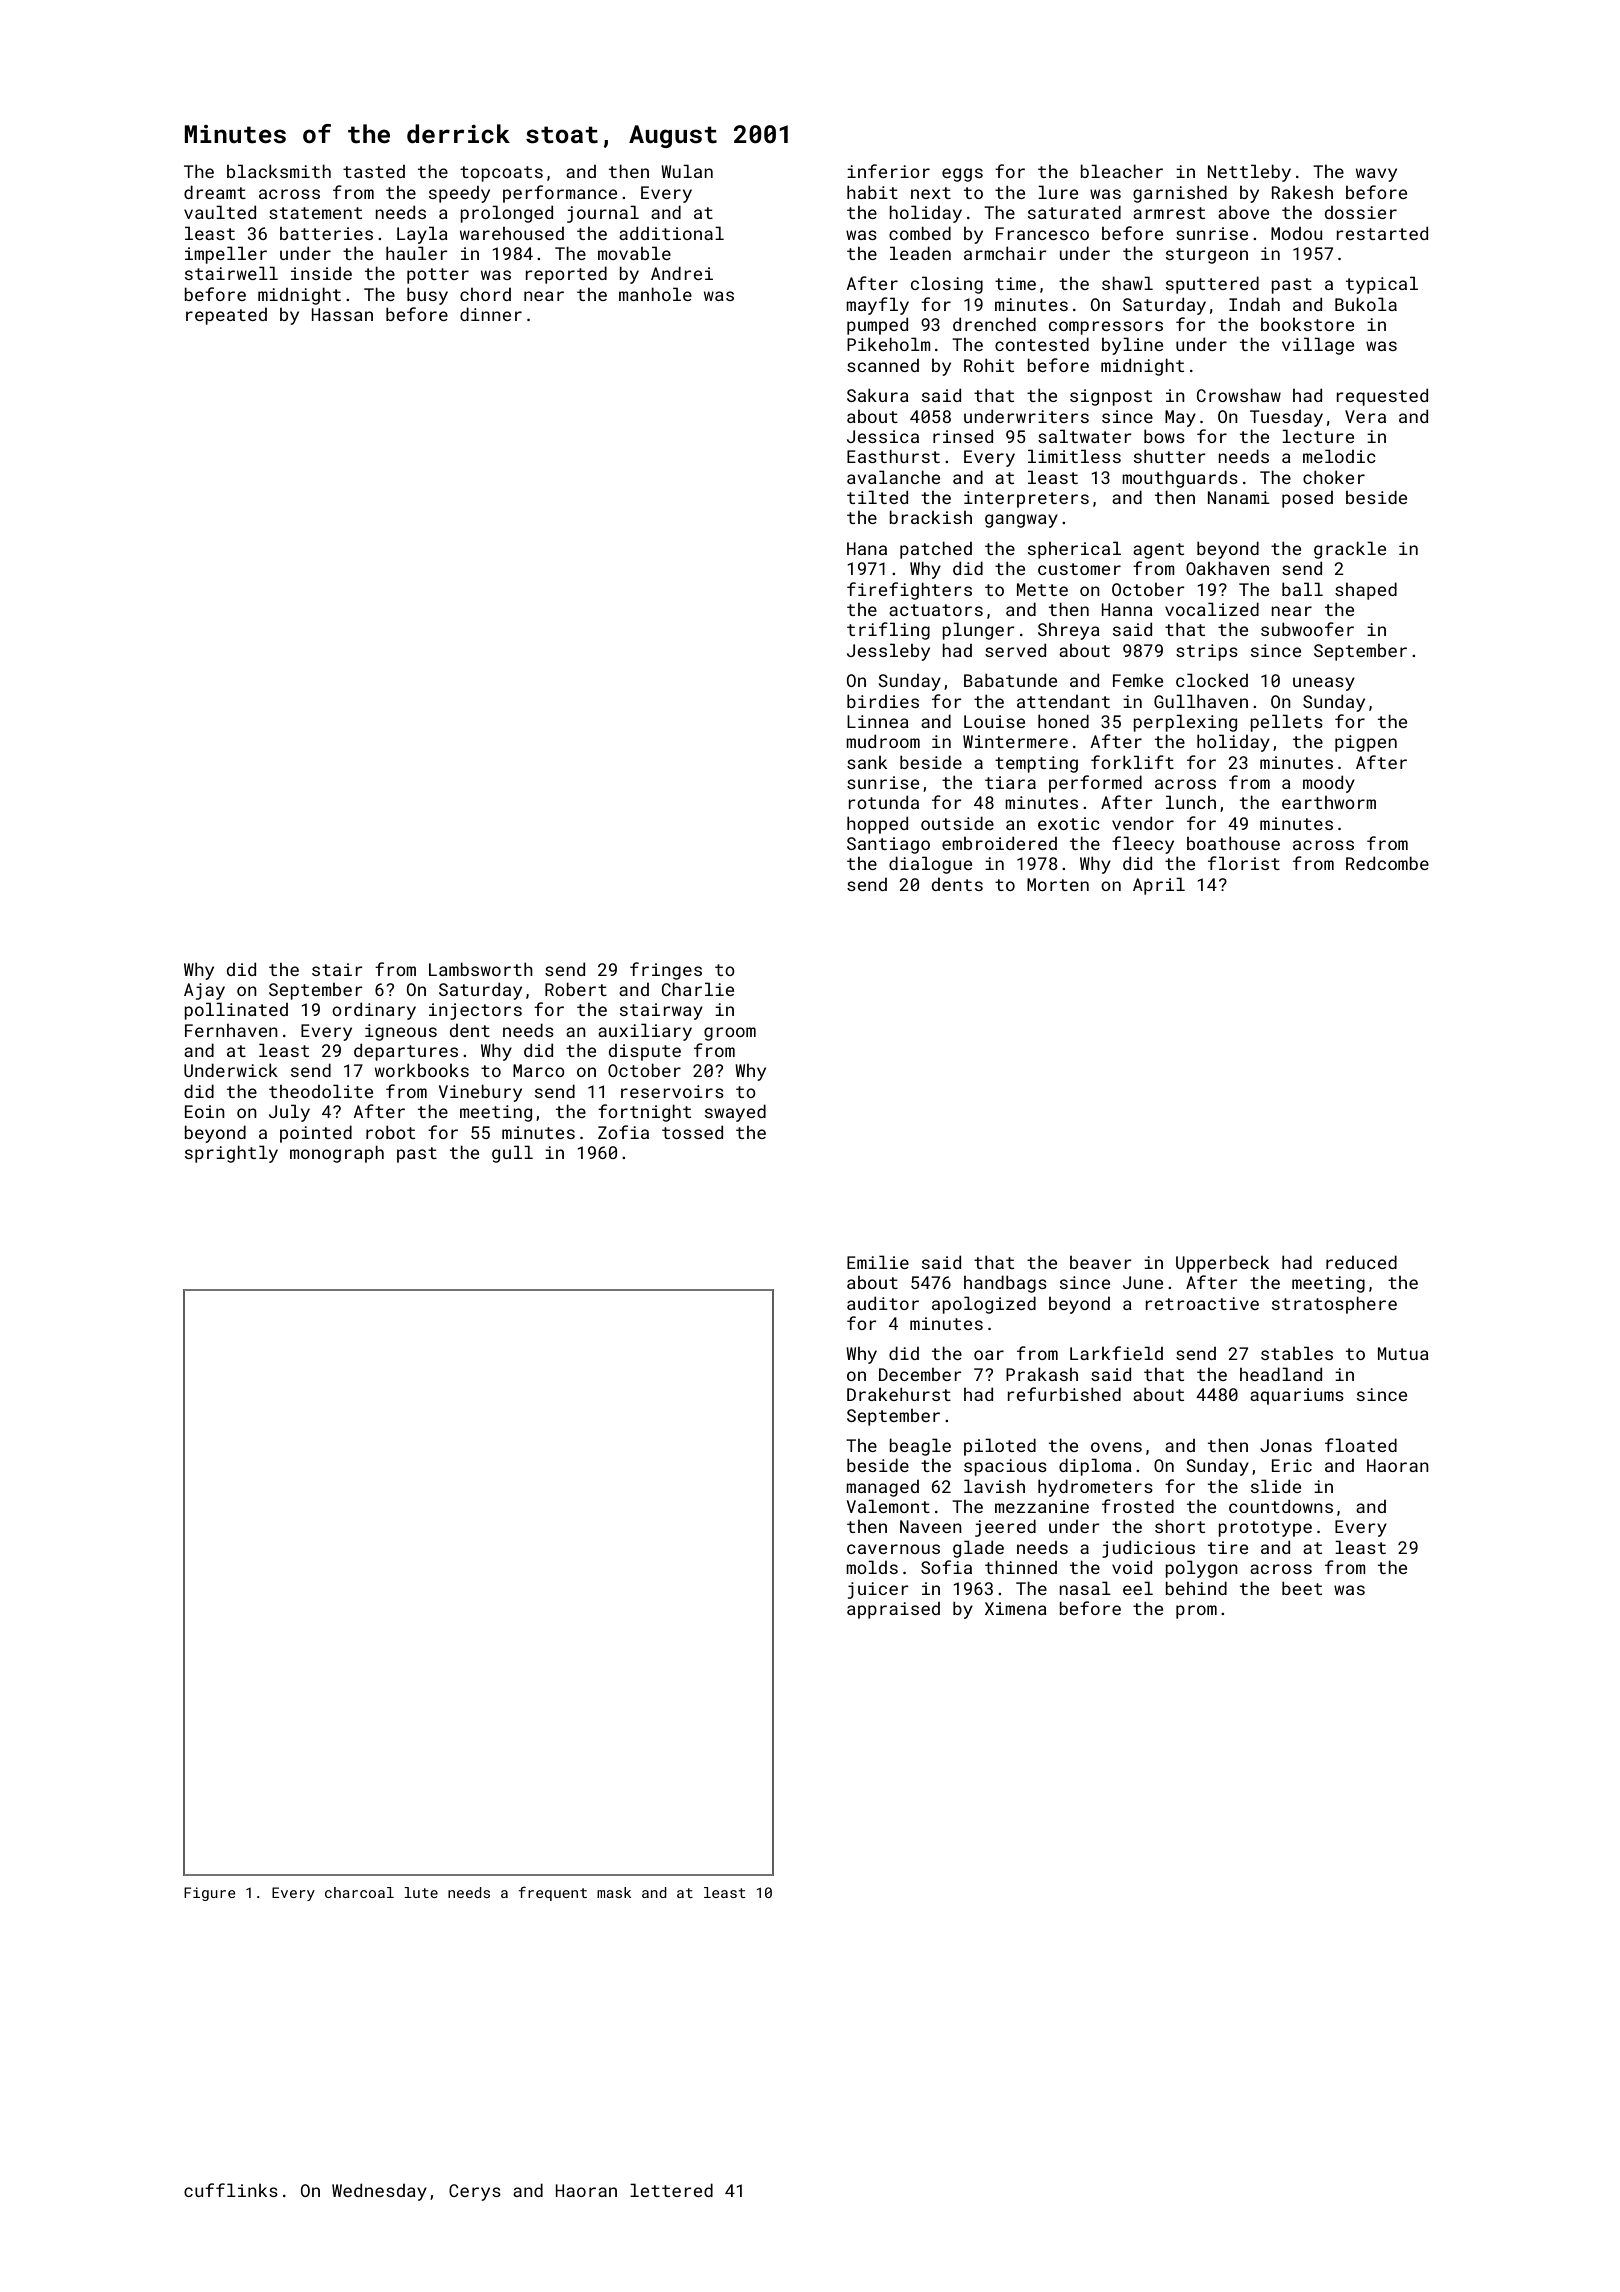  Describe the element at coordinates (1196, 1612) in the image. I see `prom` at that location.
